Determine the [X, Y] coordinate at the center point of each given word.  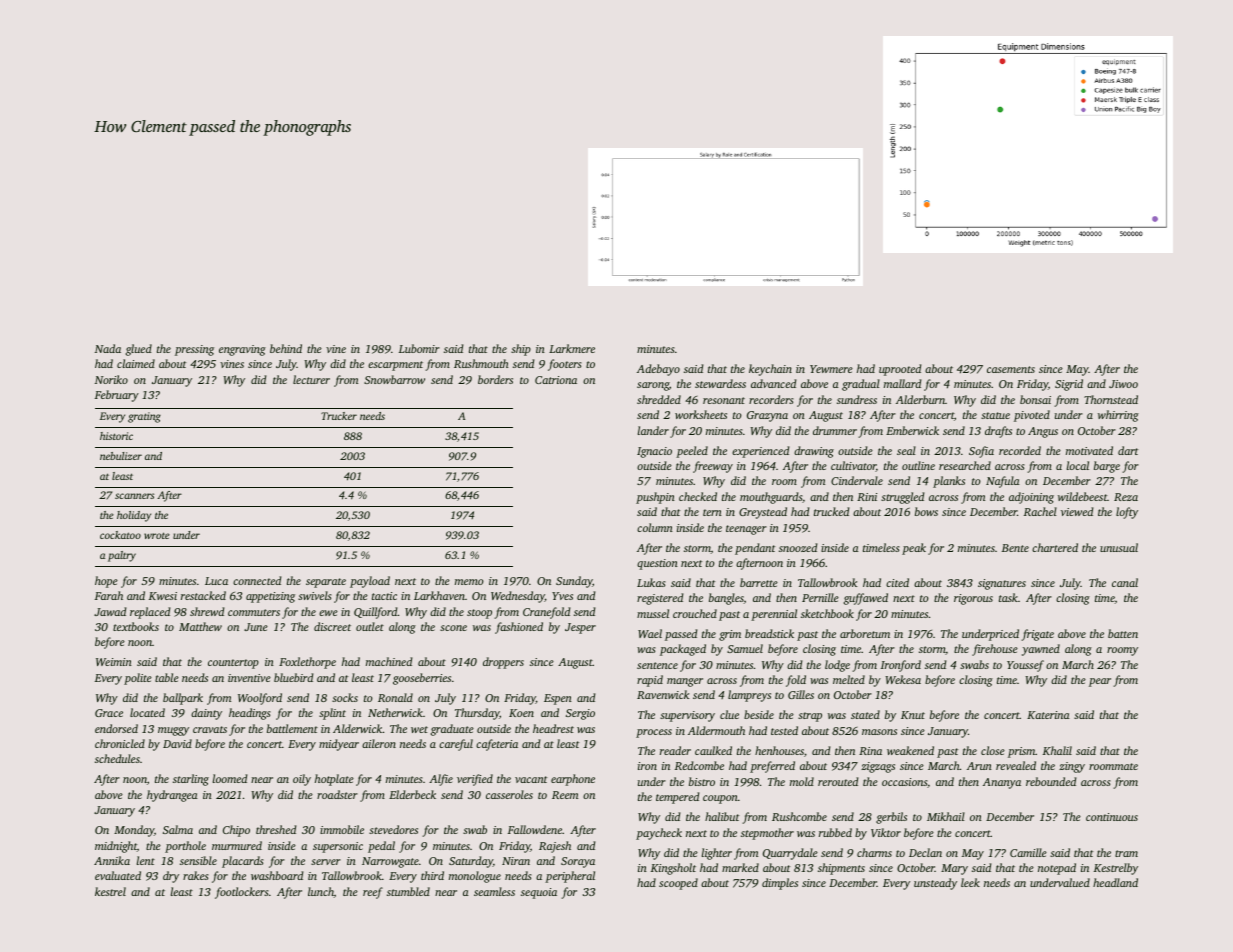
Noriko [111, 379]
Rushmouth [481, 363]
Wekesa [903, 679]
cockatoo [120, 535]
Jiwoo [1123, 384]
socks [345, 697]
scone [453, 628]
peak [914, 549]
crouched [695, 613]
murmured [237, 845]
